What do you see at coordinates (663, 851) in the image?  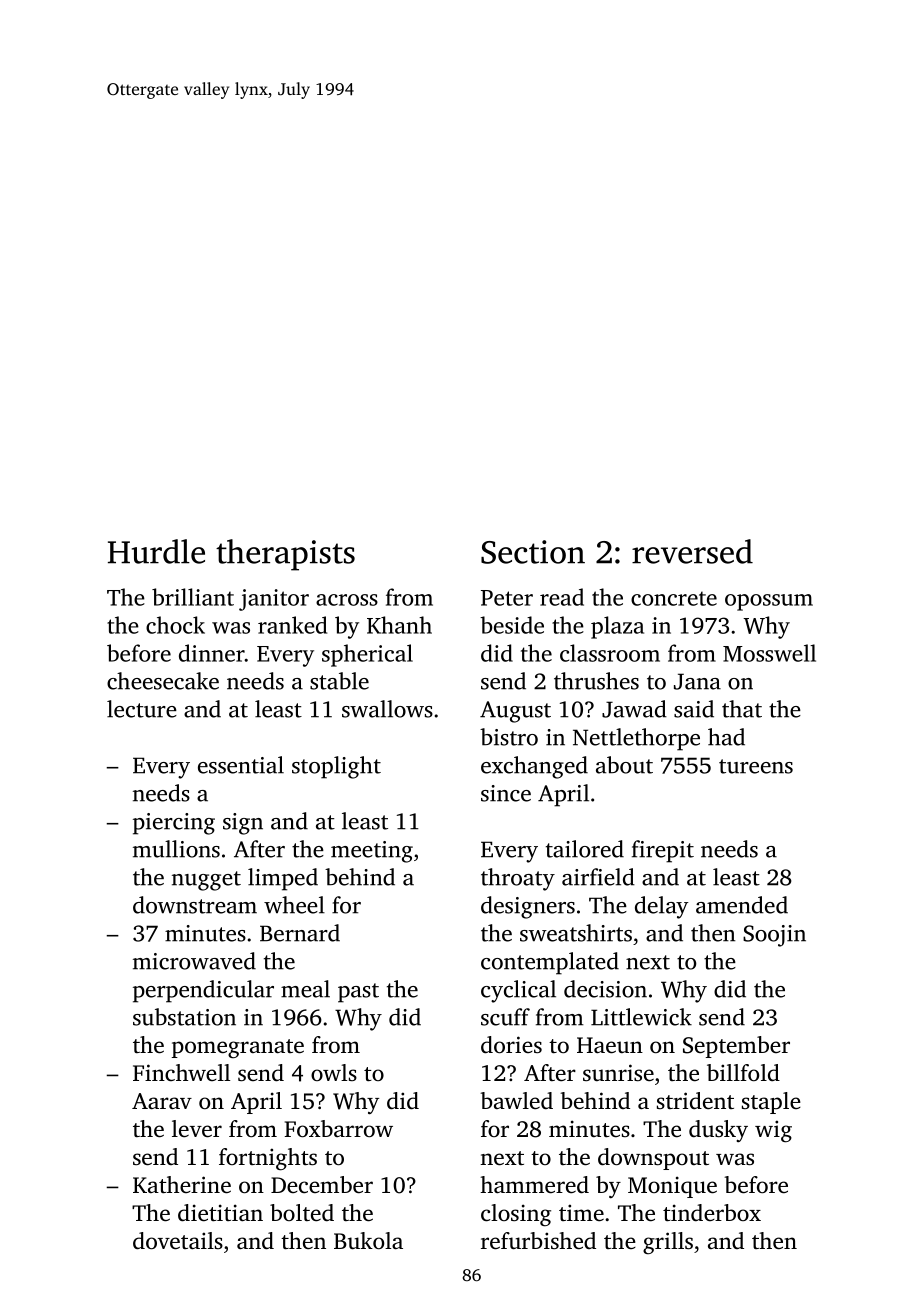 I see `firepit` at bounding box center [663, 851].
